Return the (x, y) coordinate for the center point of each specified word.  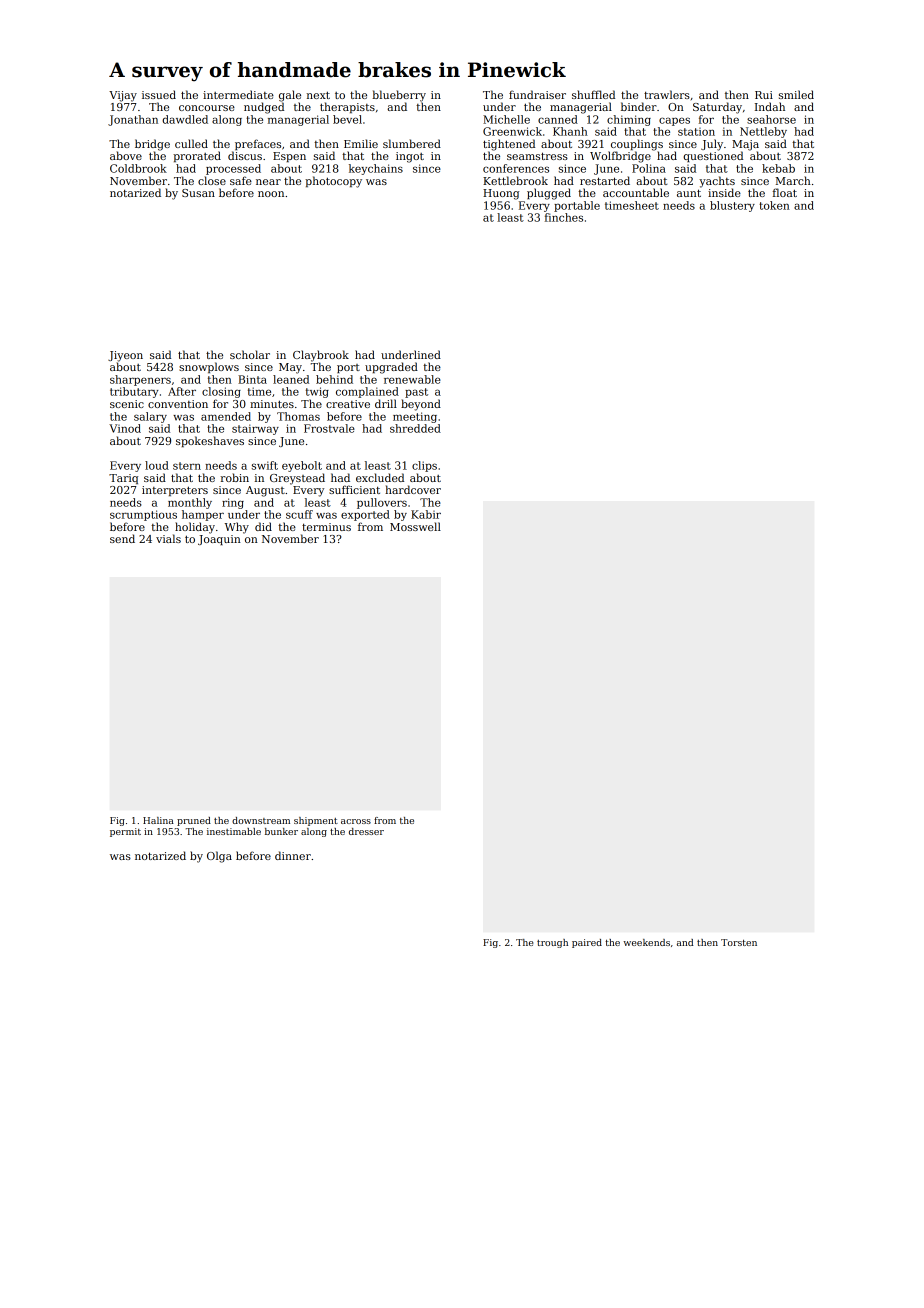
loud (157, 465)
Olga (219, 857)
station (696, 132)
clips (424, 466)
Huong (501, 194)
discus (245, 155)
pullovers (382, 503)
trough (552, 943)
